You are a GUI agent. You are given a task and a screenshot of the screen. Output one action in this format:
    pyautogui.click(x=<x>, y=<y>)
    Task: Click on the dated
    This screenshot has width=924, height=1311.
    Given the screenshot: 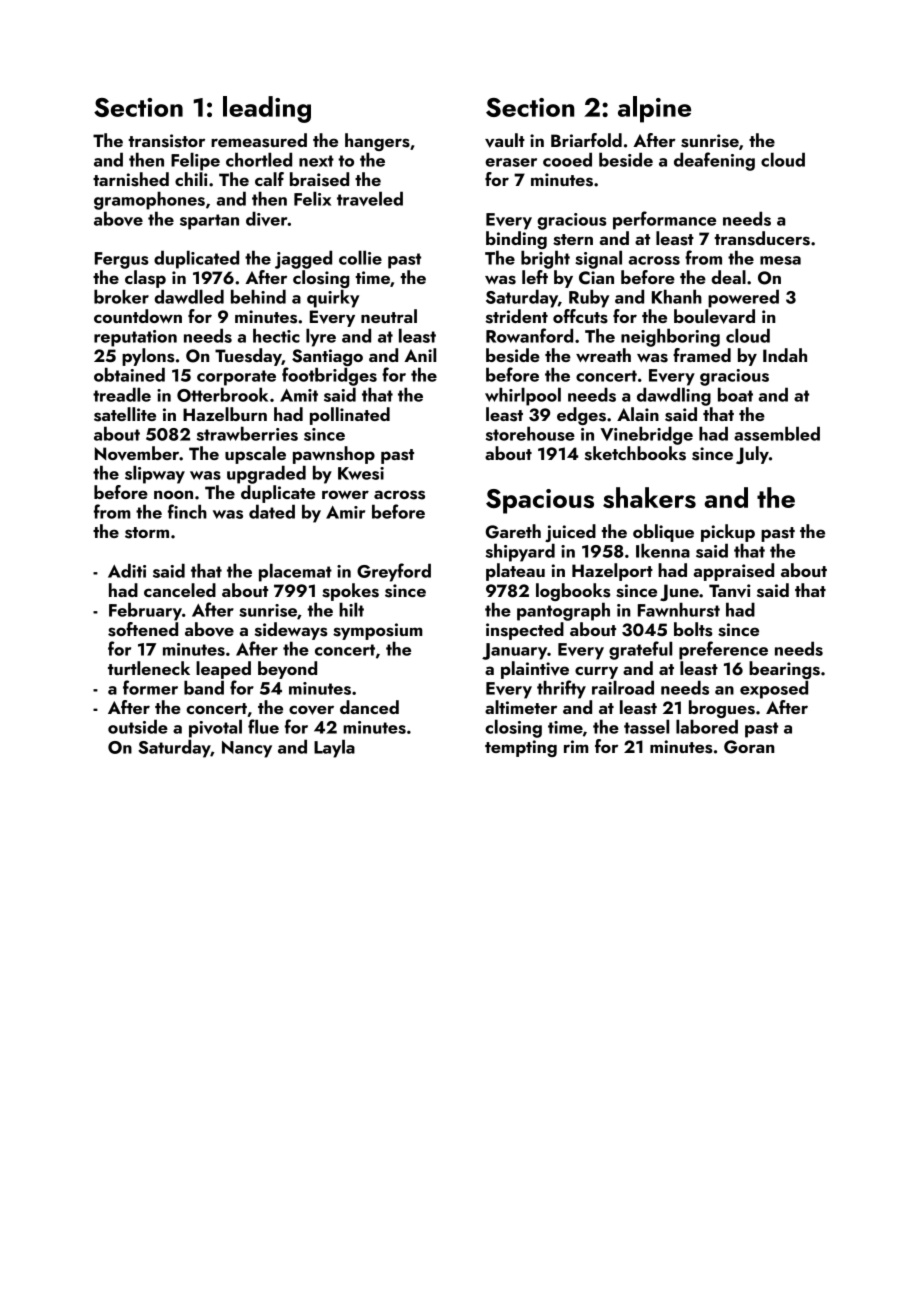 What is the action you would take?
    pyautogui.click(x=272, y=511)
